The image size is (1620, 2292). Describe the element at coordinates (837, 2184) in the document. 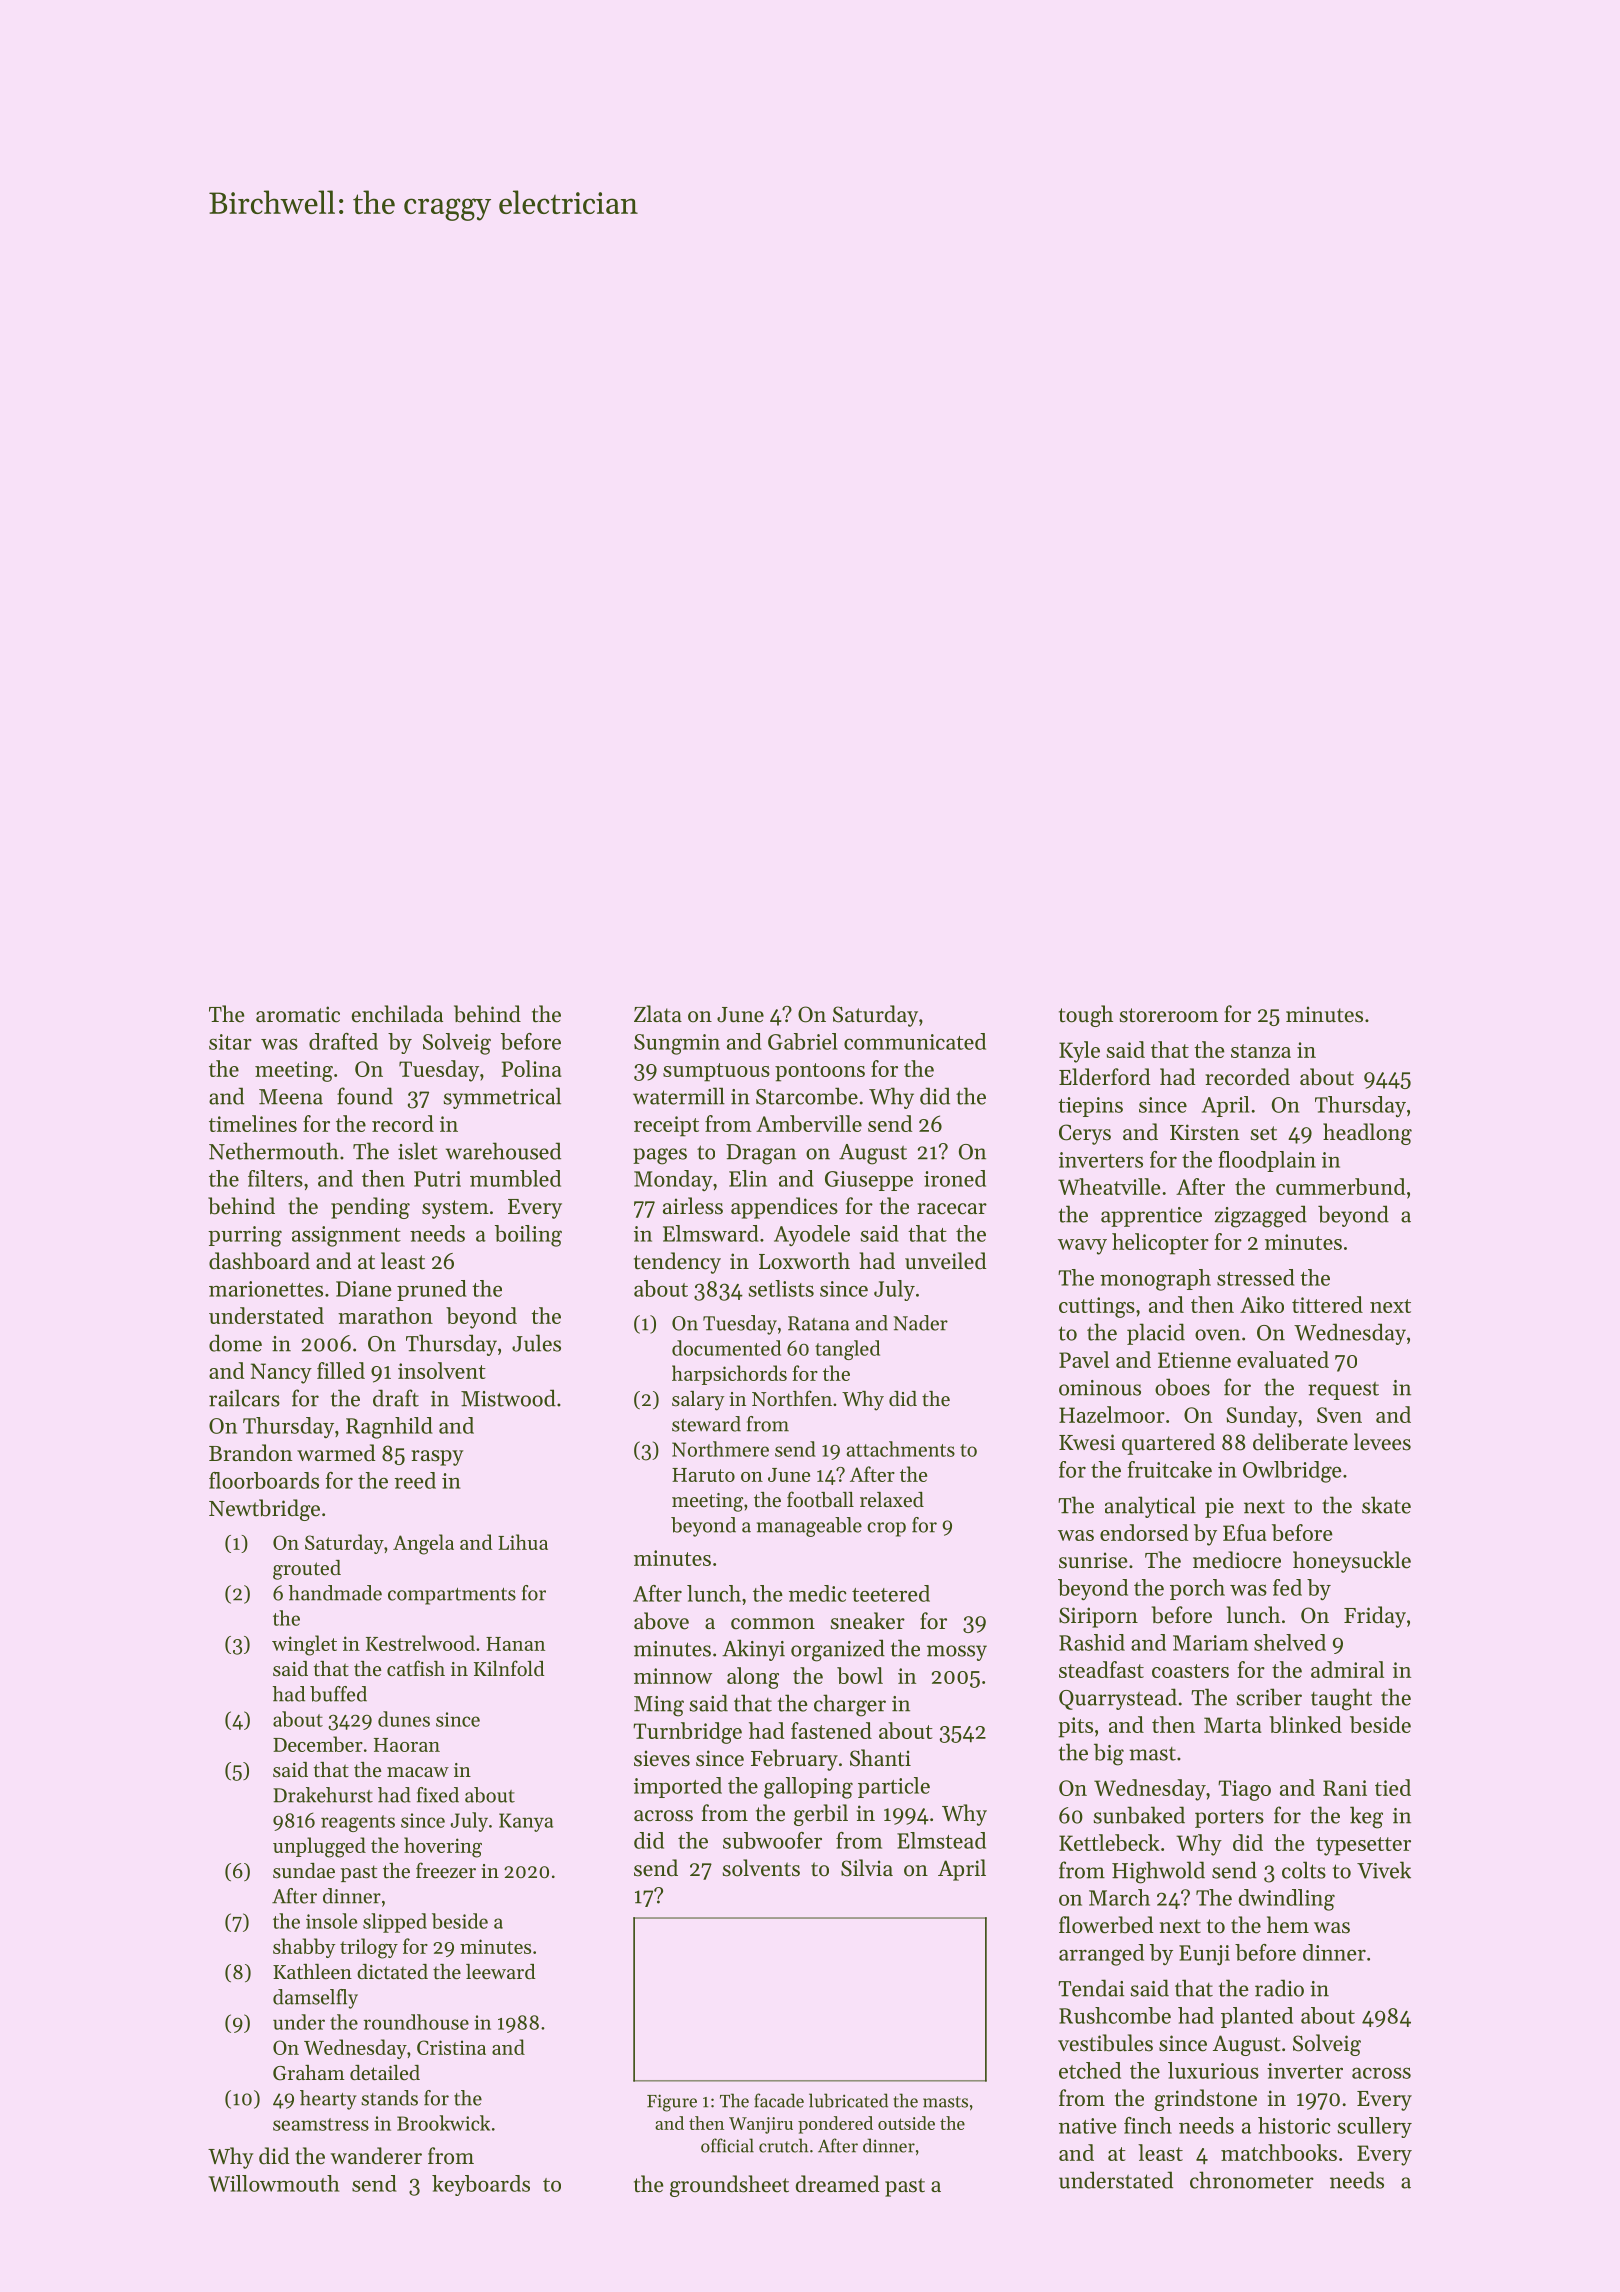

I see `dreamed` at that location.
